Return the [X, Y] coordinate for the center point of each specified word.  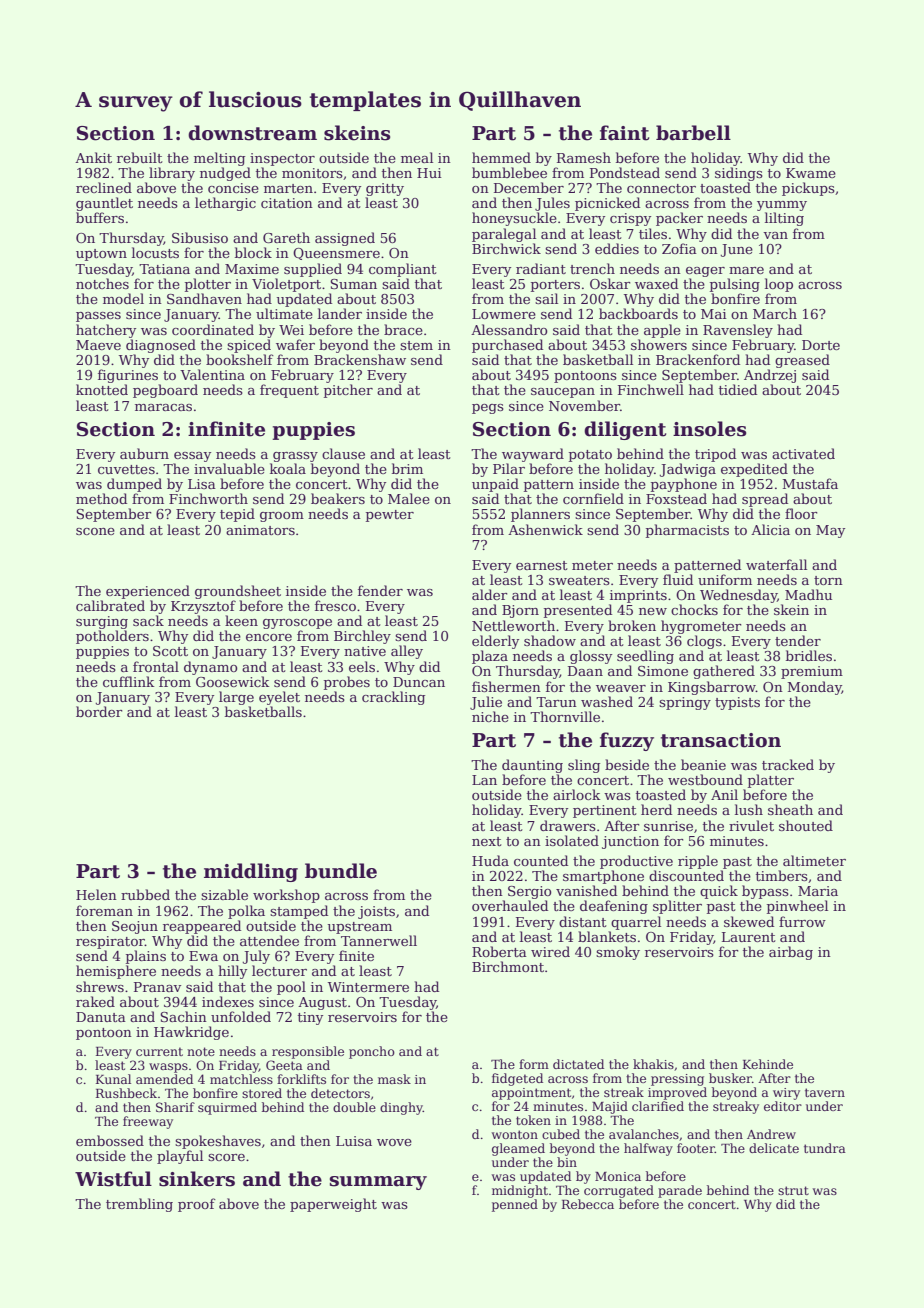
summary [378, 1183]
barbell [693, 133]
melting [219, 159]
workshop [286, 896]
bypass [765, 892]
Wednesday [738, 596]
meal [417, 157]
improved [677, 1093]
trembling [139, 1205]
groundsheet [238, 592]
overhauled [510, 905]
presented [578, 611]
